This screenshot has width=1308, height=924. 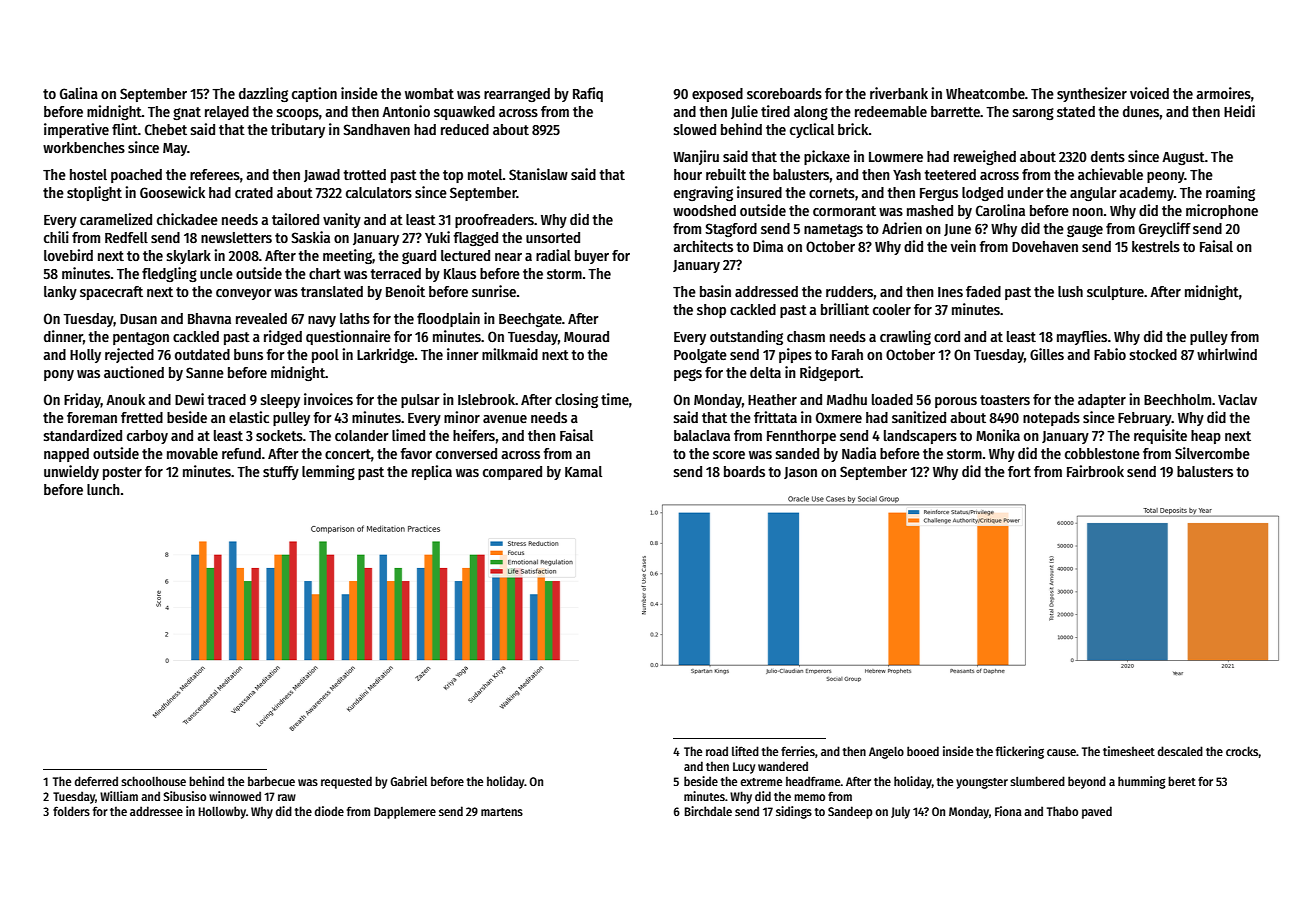 What do you see at coordinates (71, 472) in the screenshot?
I see `unwieldy` at bounding box center [71, 472].
